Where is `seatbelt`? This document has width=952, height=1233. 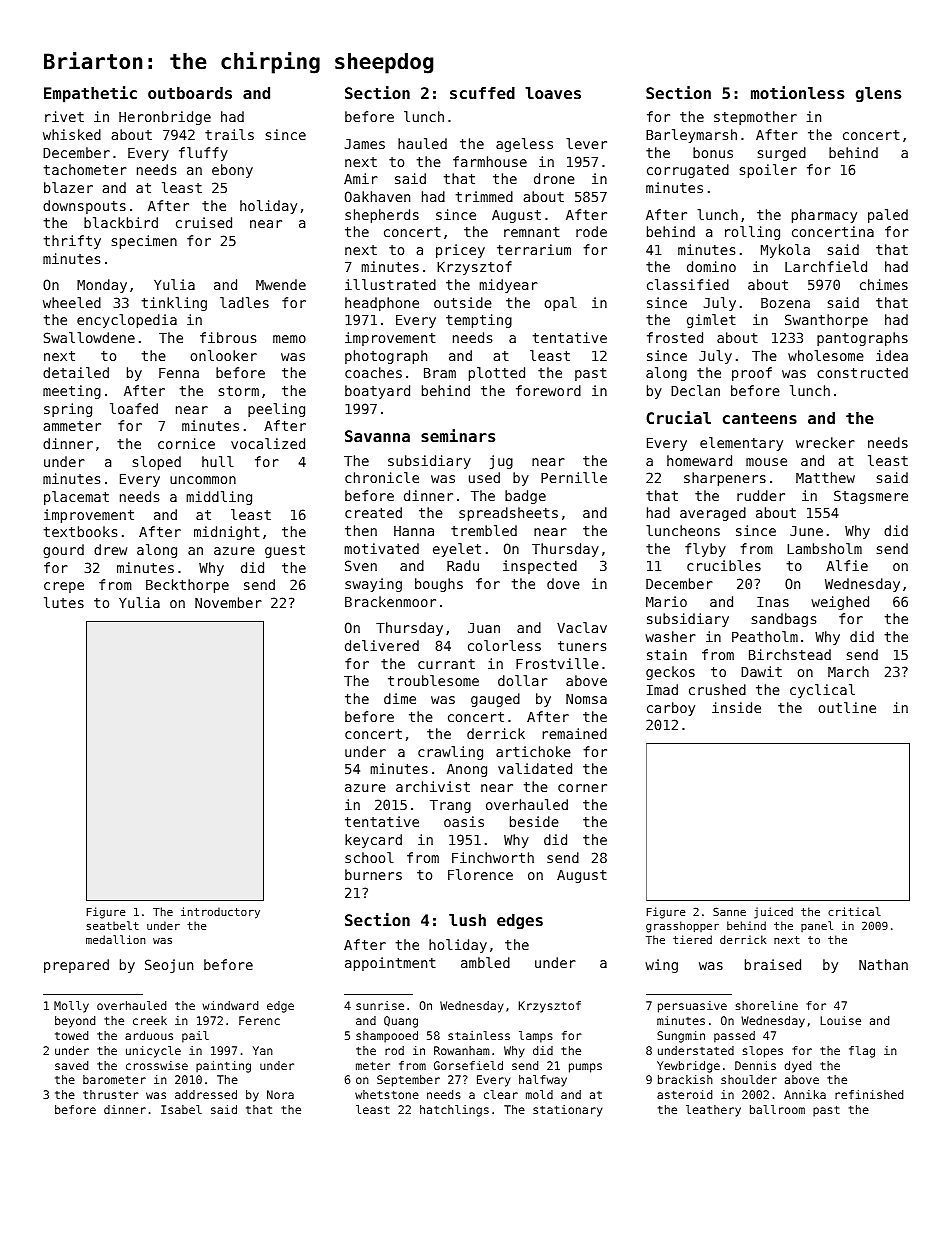
seatbelt is located at coordinates (112, 925).
